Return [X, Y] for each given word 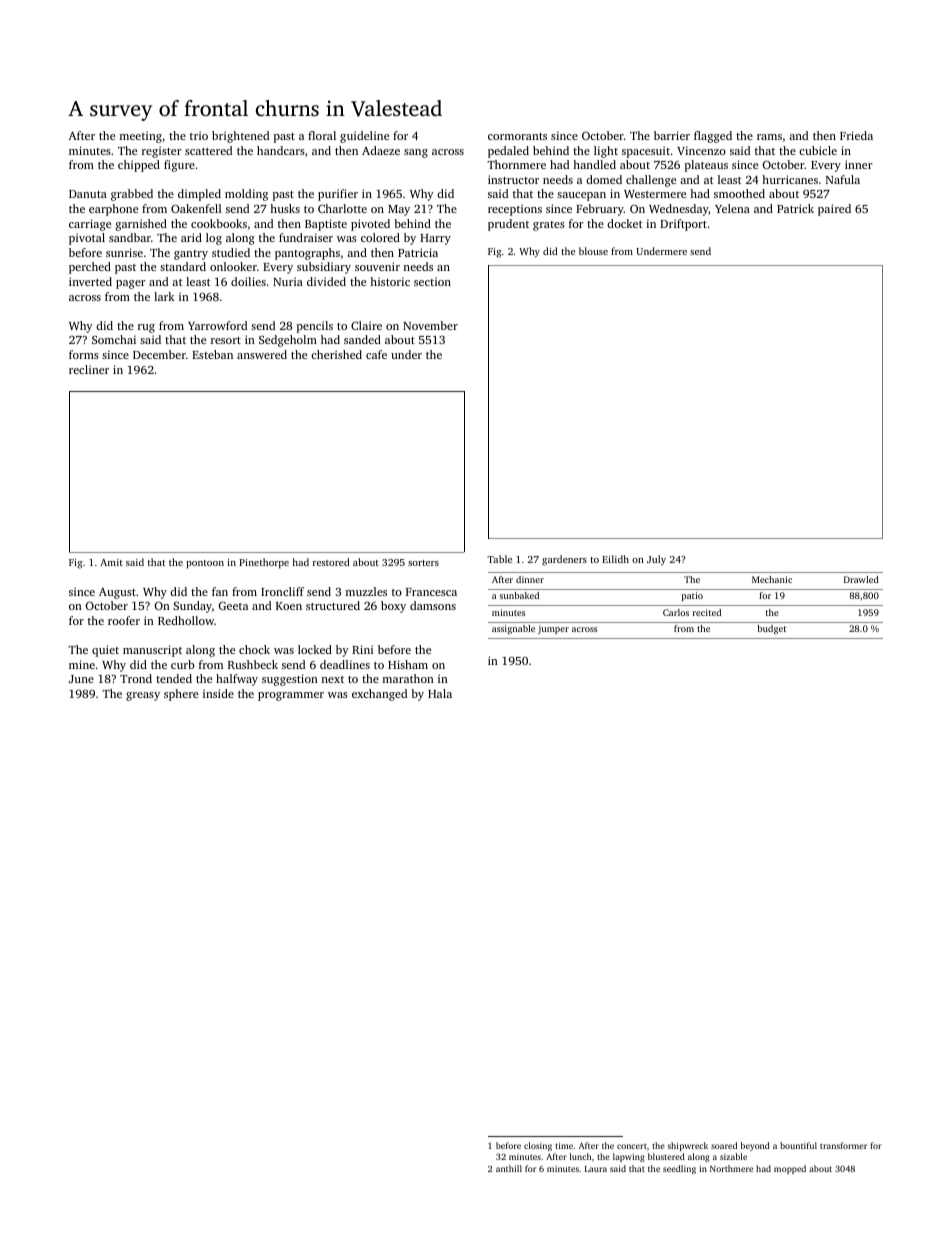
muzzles [366, 591]
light [606, 152]
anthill [509, 1168]
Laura [596, 1169]
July [656, 560]
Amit [111, 562]
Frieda [856, 135]
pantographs [307, 254]
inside [218, 693]
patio [692, 596]
